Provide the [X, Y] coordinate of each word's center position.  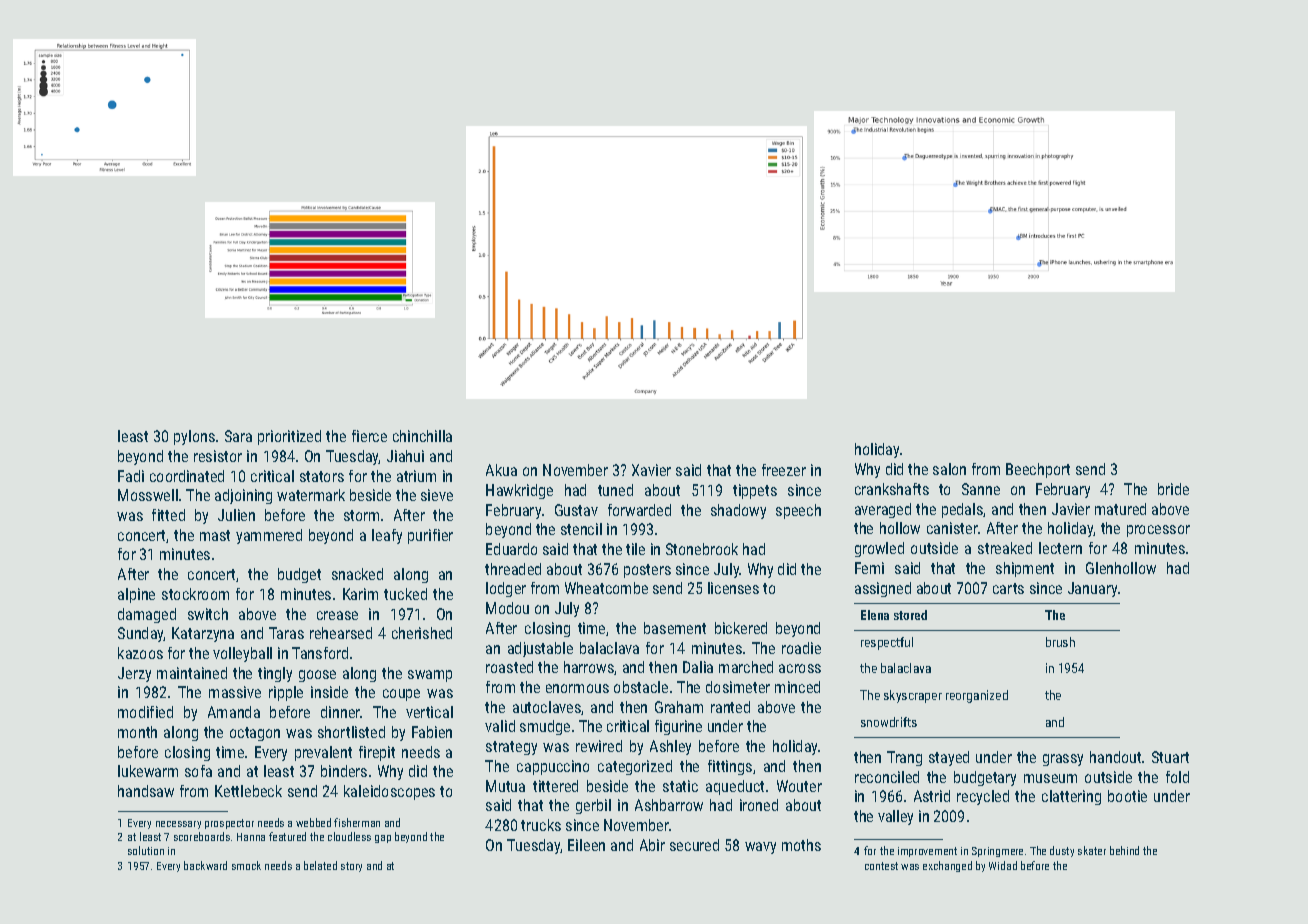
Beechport [1038, 470]
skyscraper [913, 696]
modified [145, 712]
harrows [589, 668]
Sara [238, 436]
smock [246, 865]
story [351, 867]
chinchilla [422, 436]
